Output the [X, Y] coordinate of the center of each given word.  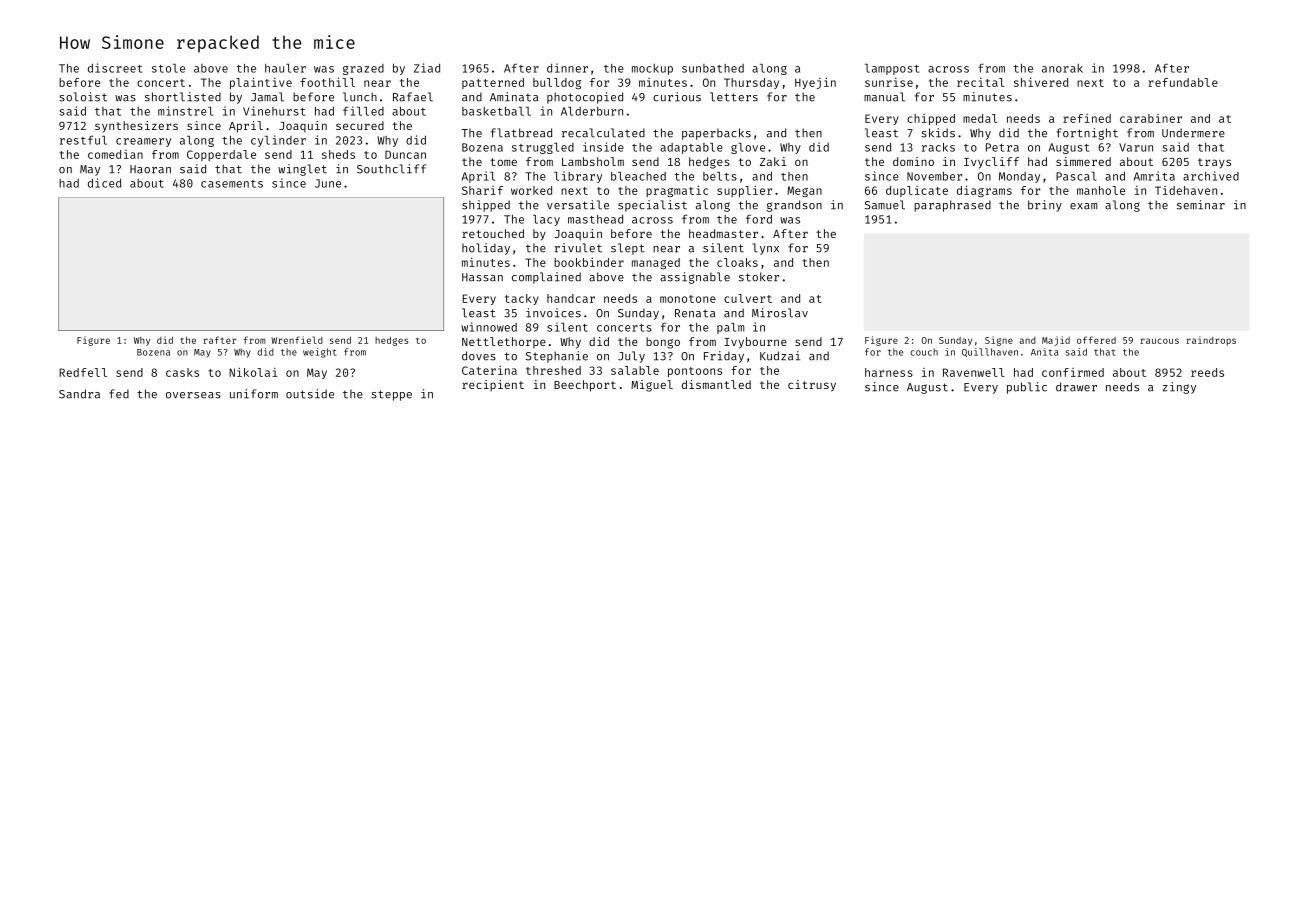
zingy [1179, 388]
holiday [486, 249]
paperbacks [716, 134]
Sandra [79, 394]
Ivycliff [991, 163]
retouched [493, 233]
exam [1083, 206]
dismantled [716, 384]
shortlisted [183, 97]
